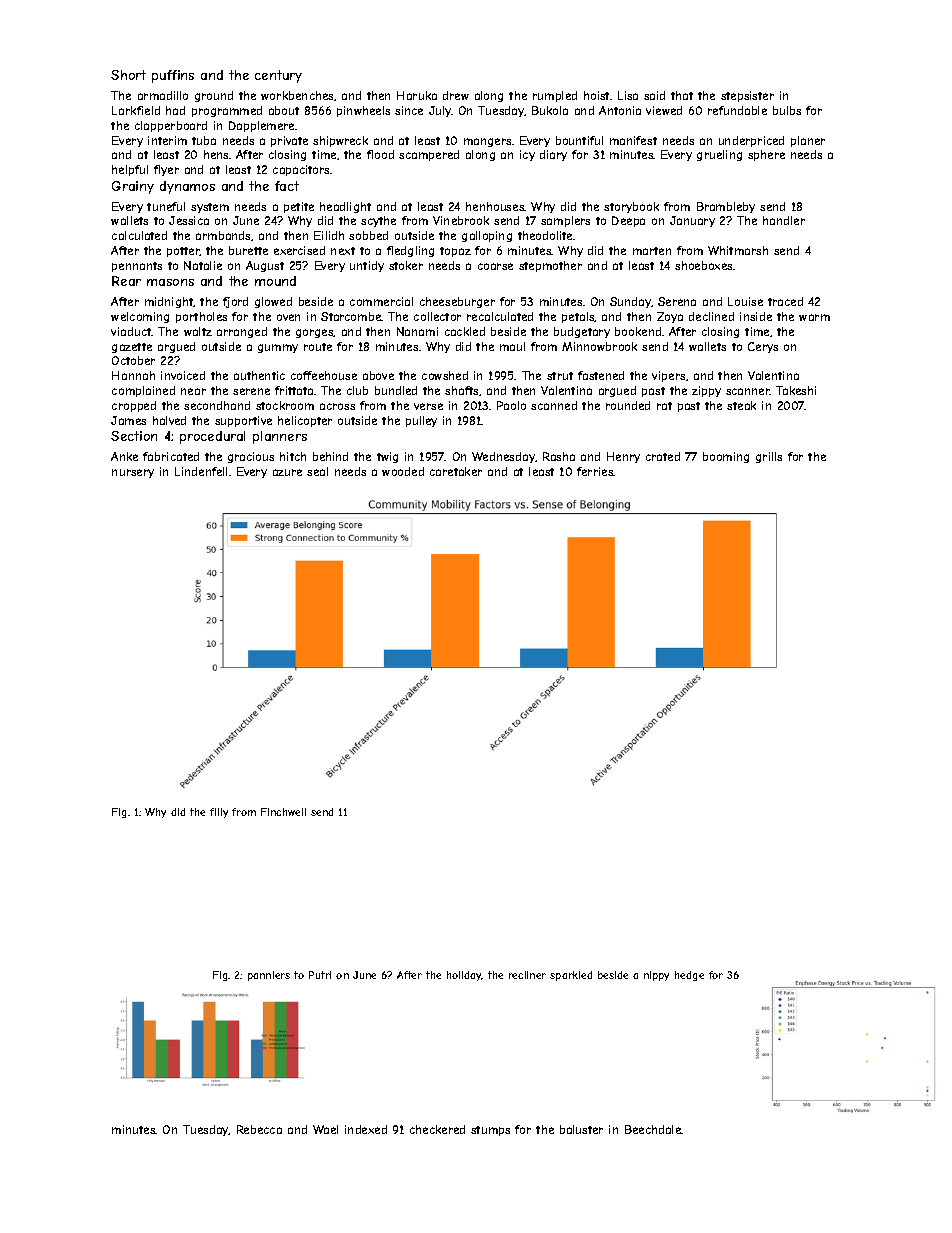 Image resolution: width=952 pixels, height=1233 pixels. I want to click on grueling, so click(719, 155).
